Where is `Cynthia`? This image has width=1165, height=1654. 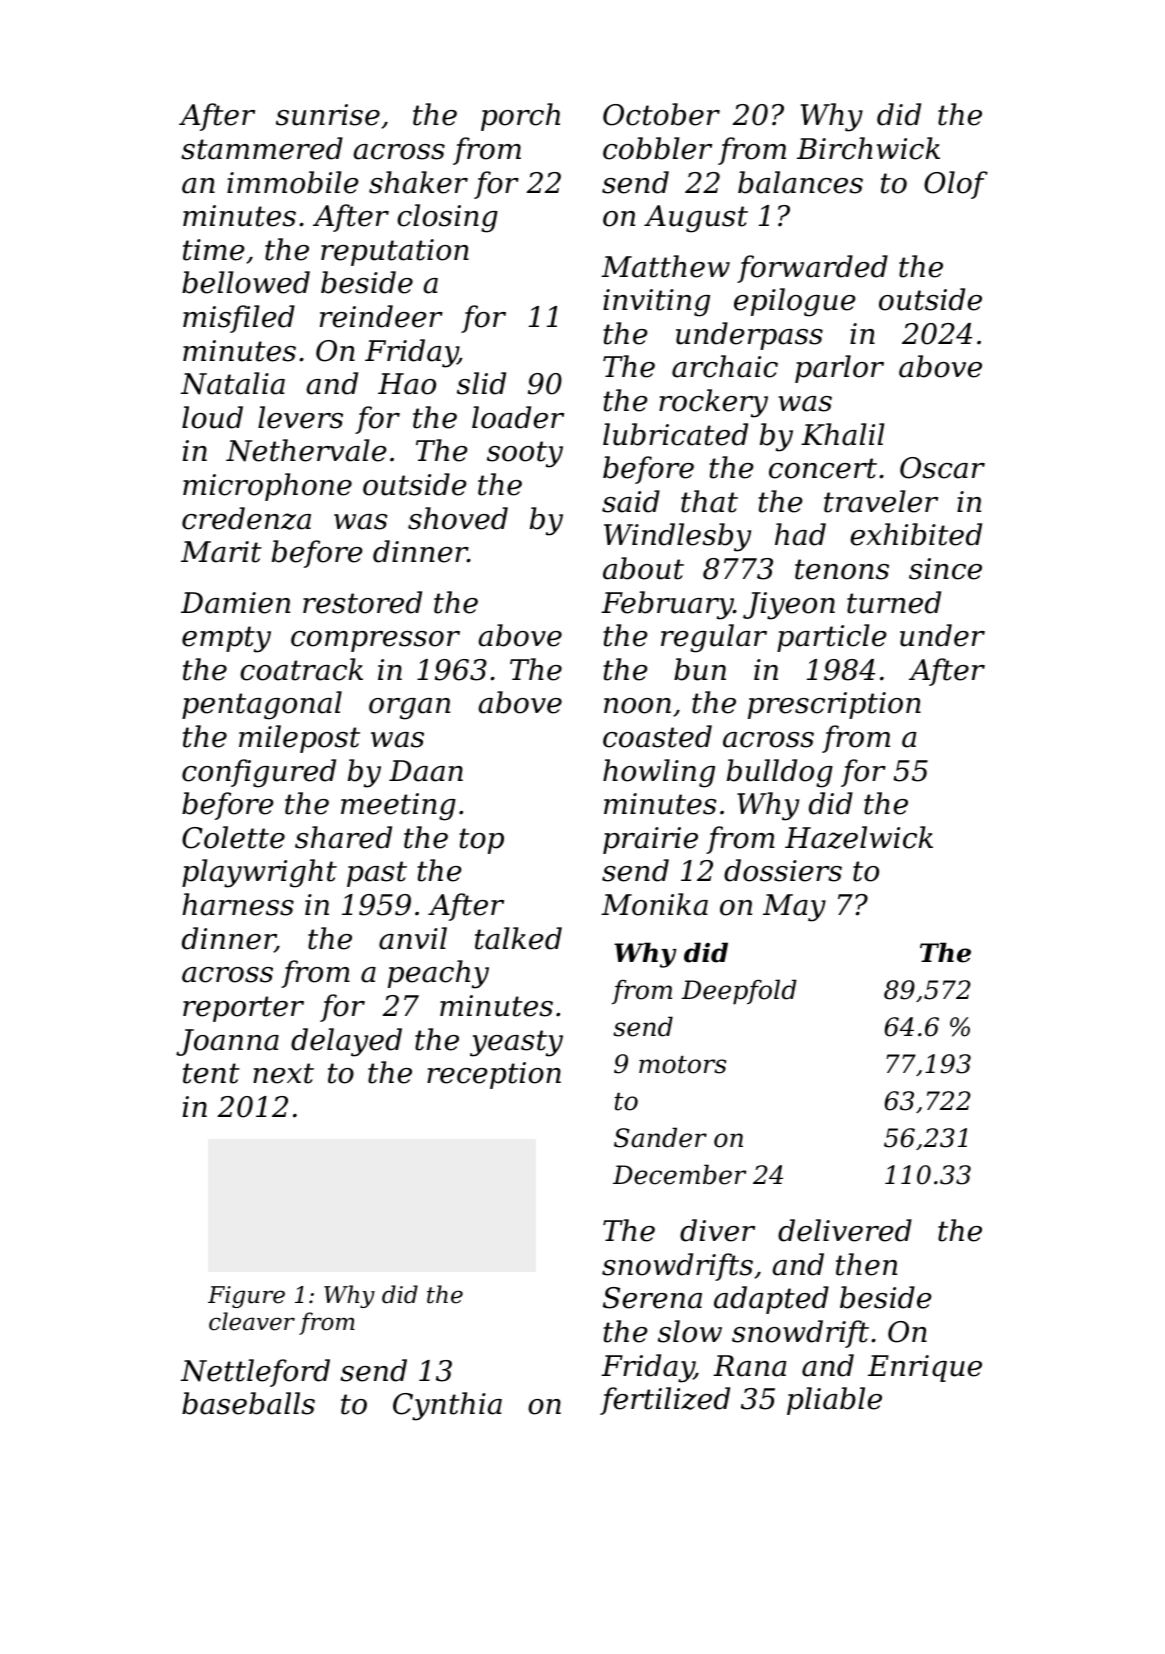 Cynthia is located at coordinates (447, 1406).
